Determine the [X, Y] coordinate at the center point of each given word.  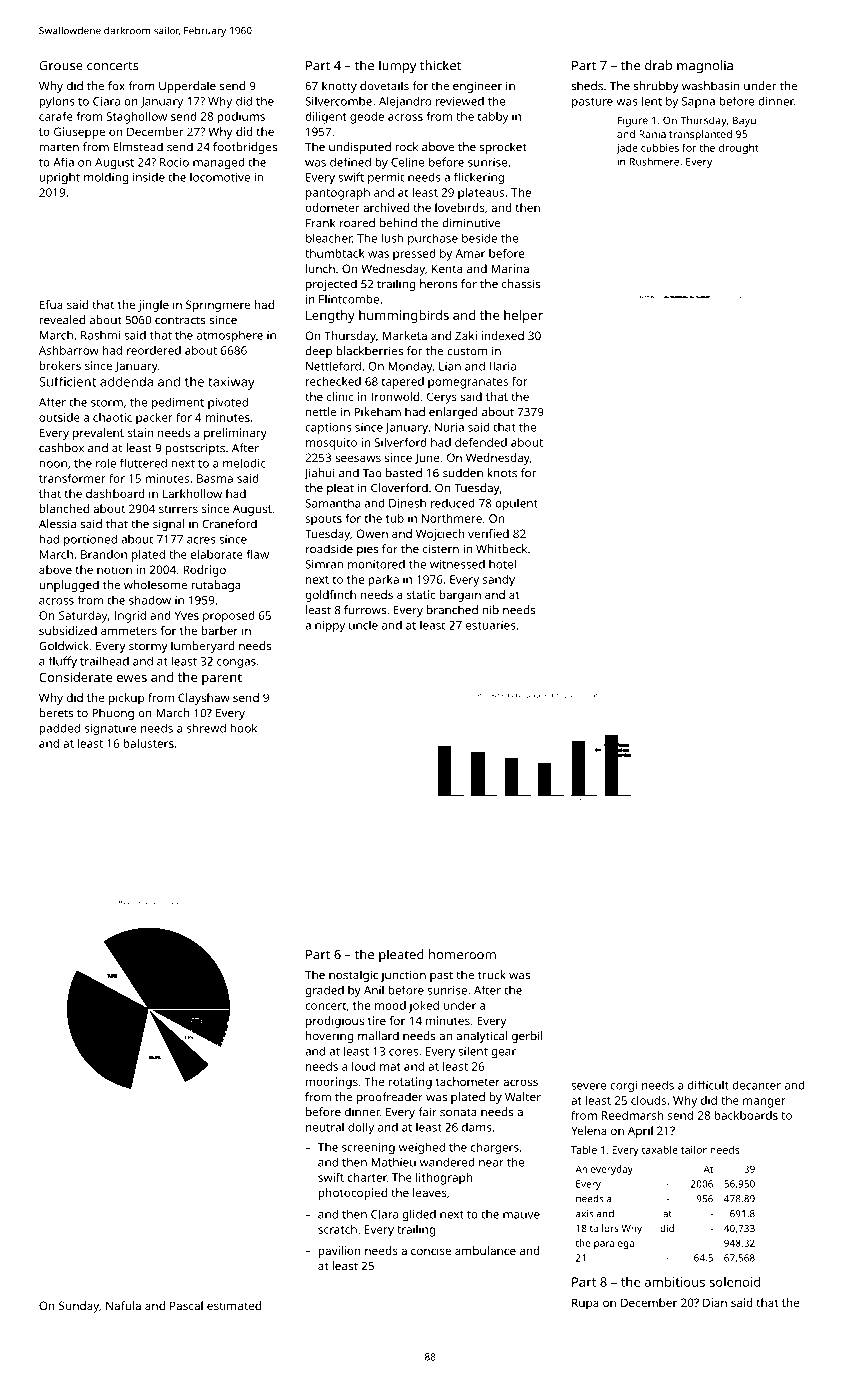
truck [492, 975]
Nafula [123, 1305]
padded [59, 729]
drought [739, 149]
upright [59, 179]
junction [403, 976]
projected [331, 285]
